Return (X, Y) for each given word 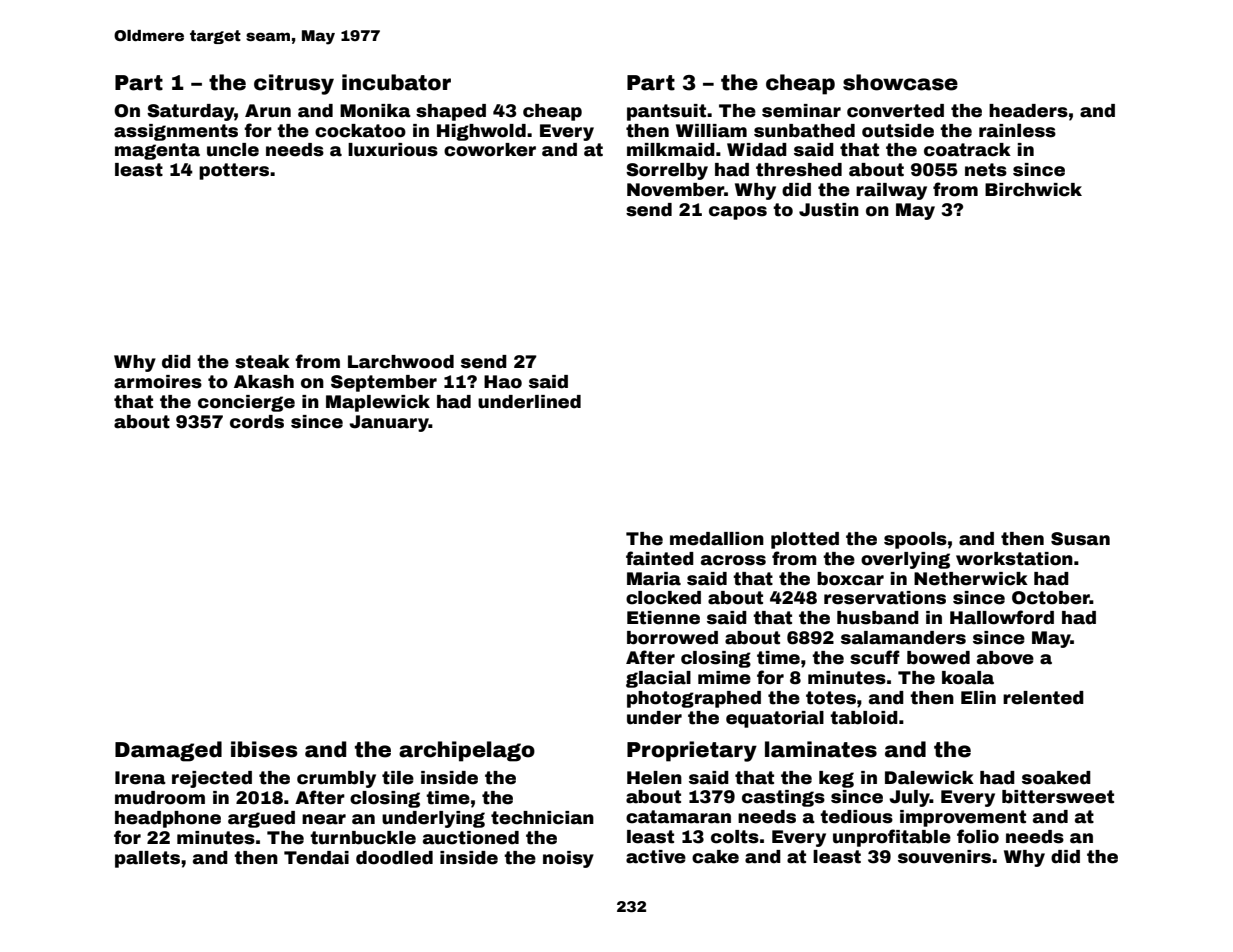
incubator (396, 82)
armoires (158, 382)
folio (978, 836)
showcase (900, 82)
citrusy (294, 84)
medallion (717, 539)
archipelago (467, 751)
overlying (905, 560)
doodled (394, 858)
